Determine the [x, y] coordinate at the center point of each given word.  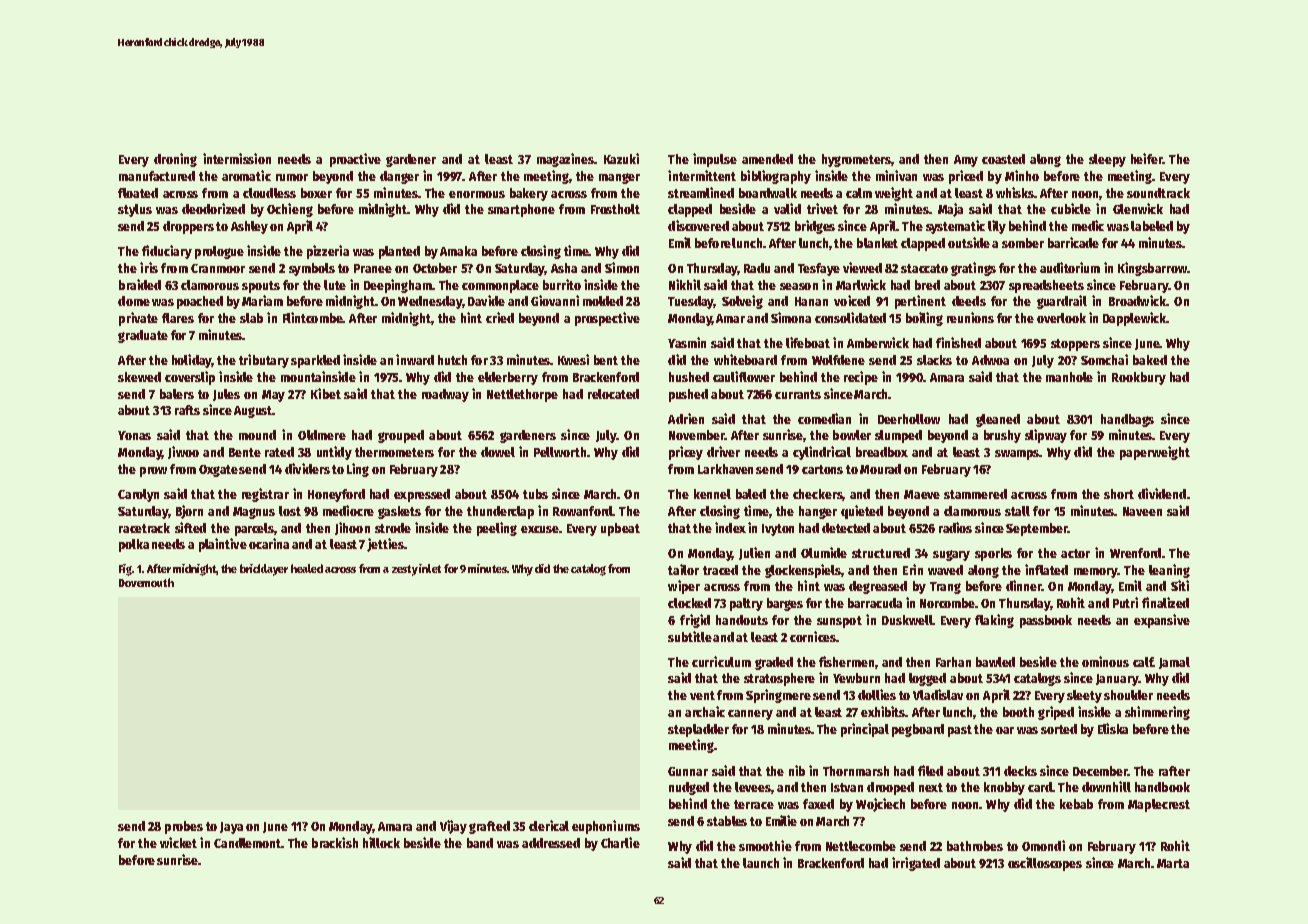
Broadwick [1137, 300]
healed [307, 568]
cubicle [1071, 208]
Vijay [453, 827]
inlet [430, 568]
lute [335, 285]
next [931, 787]
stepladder [698, 730]
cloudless [269, 193]
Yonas [134, 435]
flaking [994, 621]
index [730, 527]
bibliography [776, 177]
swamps [1017, 455]
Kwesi [573, 359]
